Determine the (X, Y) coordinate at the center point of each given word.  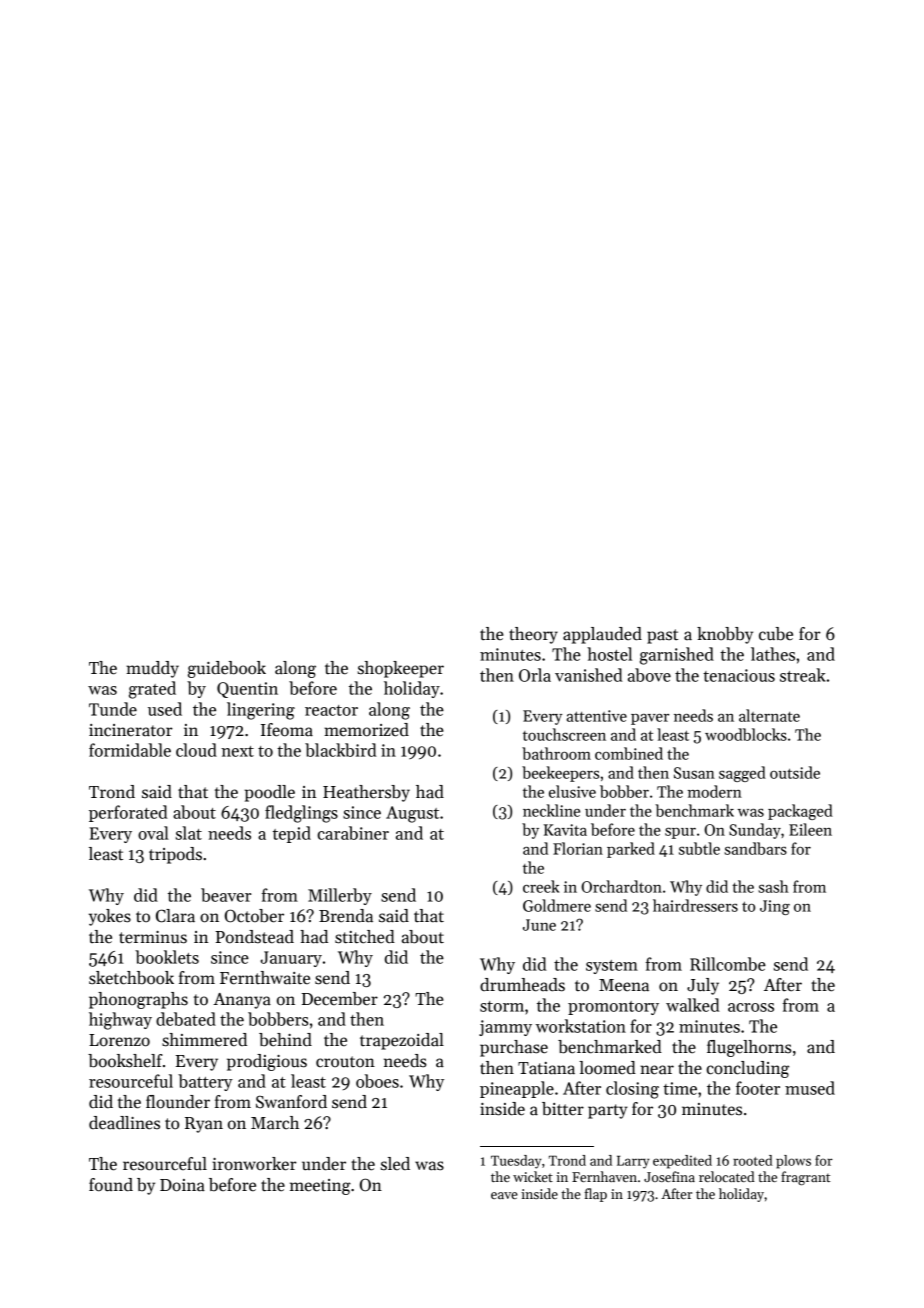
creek (541, 886)
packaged (800, 812)
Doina (182, 1185)
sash (773, 886)
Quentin (247, 690)
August (412, 814)
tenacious (739, 675)
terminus (153, 937)
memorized (366, 730)
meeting (320, 1187)
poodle (270, 793)
